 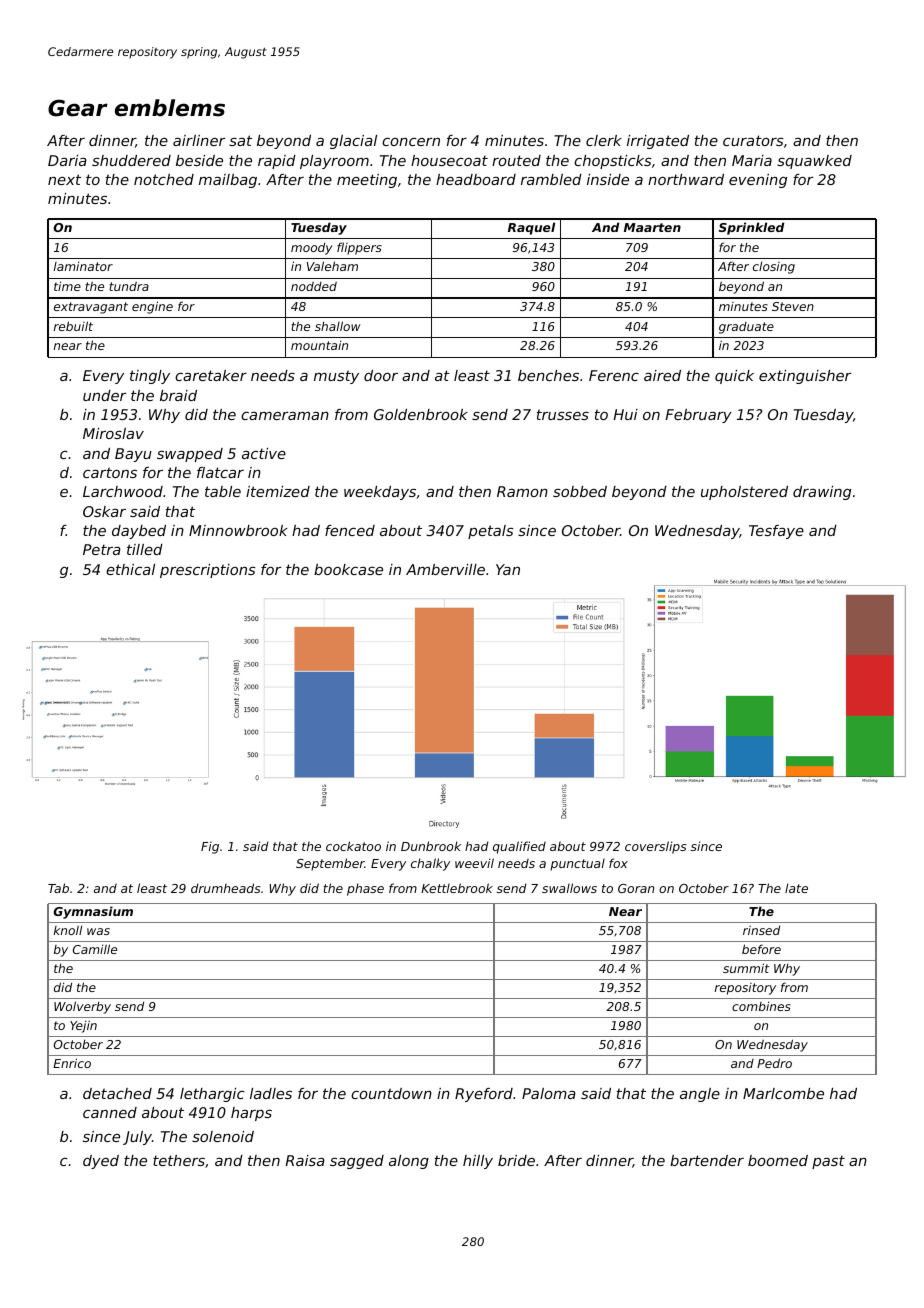 I want to click on Tesfaye, so click(x=776, y=532).
